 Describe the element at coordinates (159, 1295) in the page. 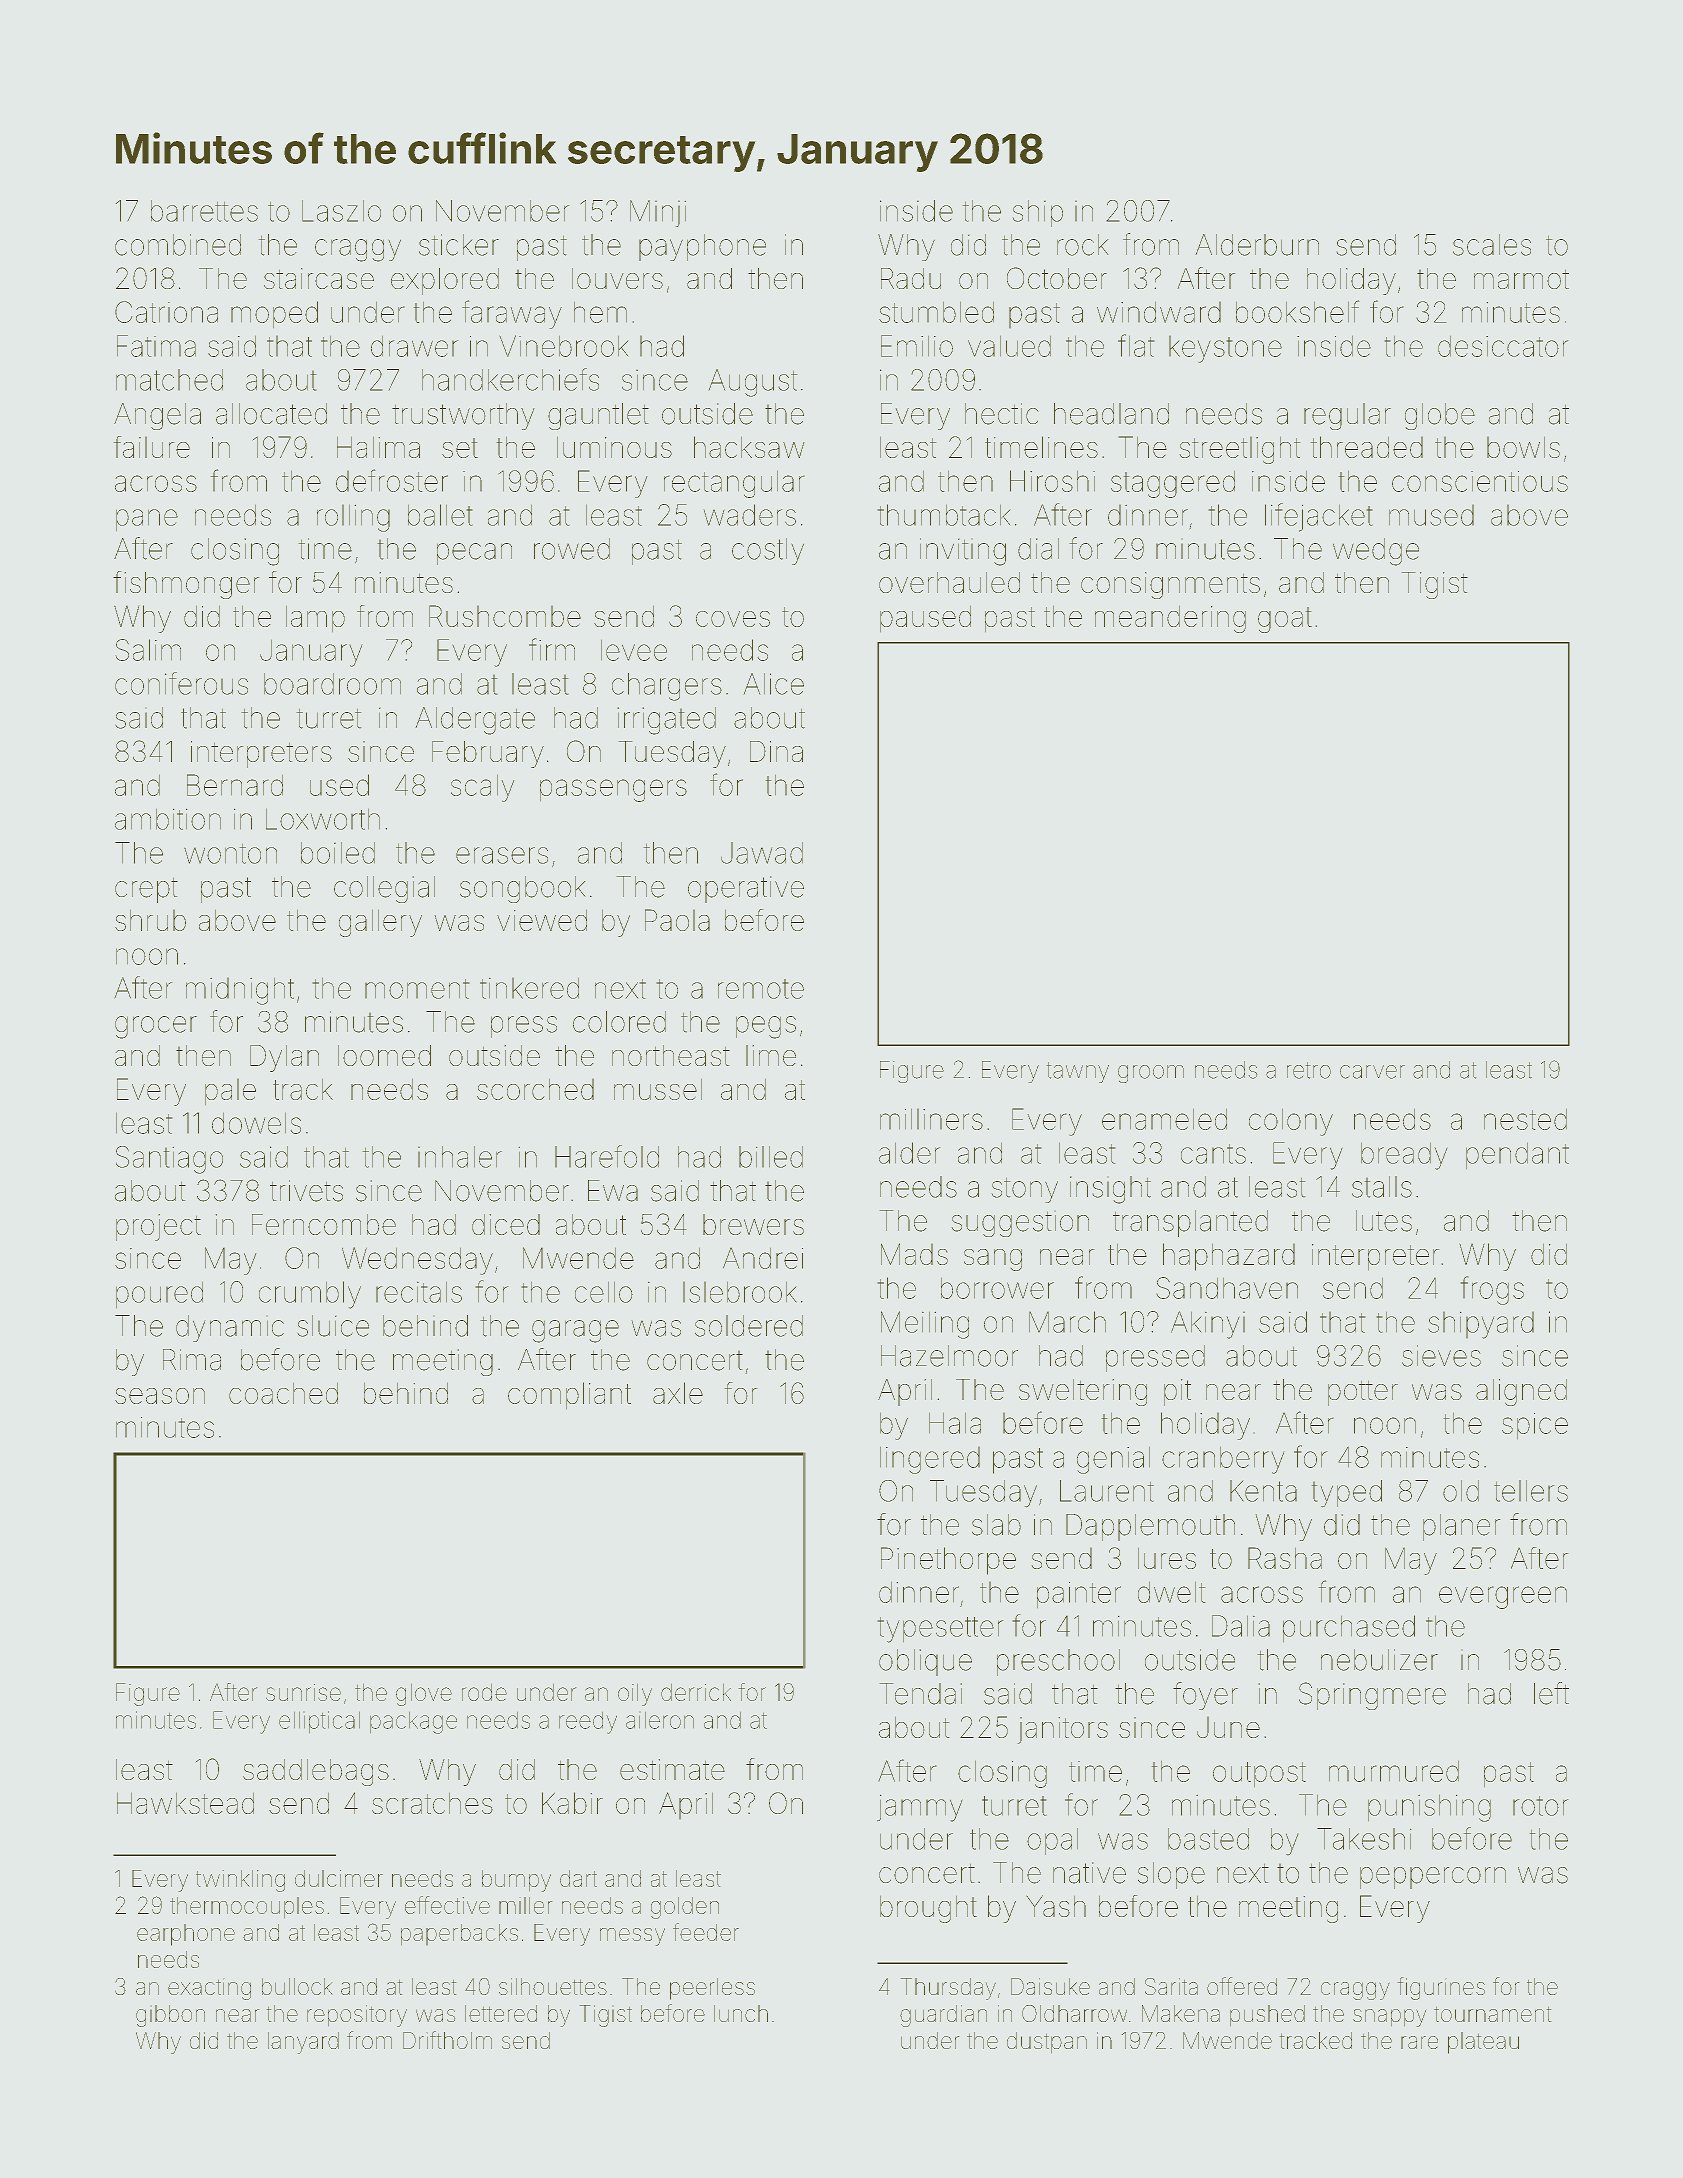

I see `poured` at that location.
